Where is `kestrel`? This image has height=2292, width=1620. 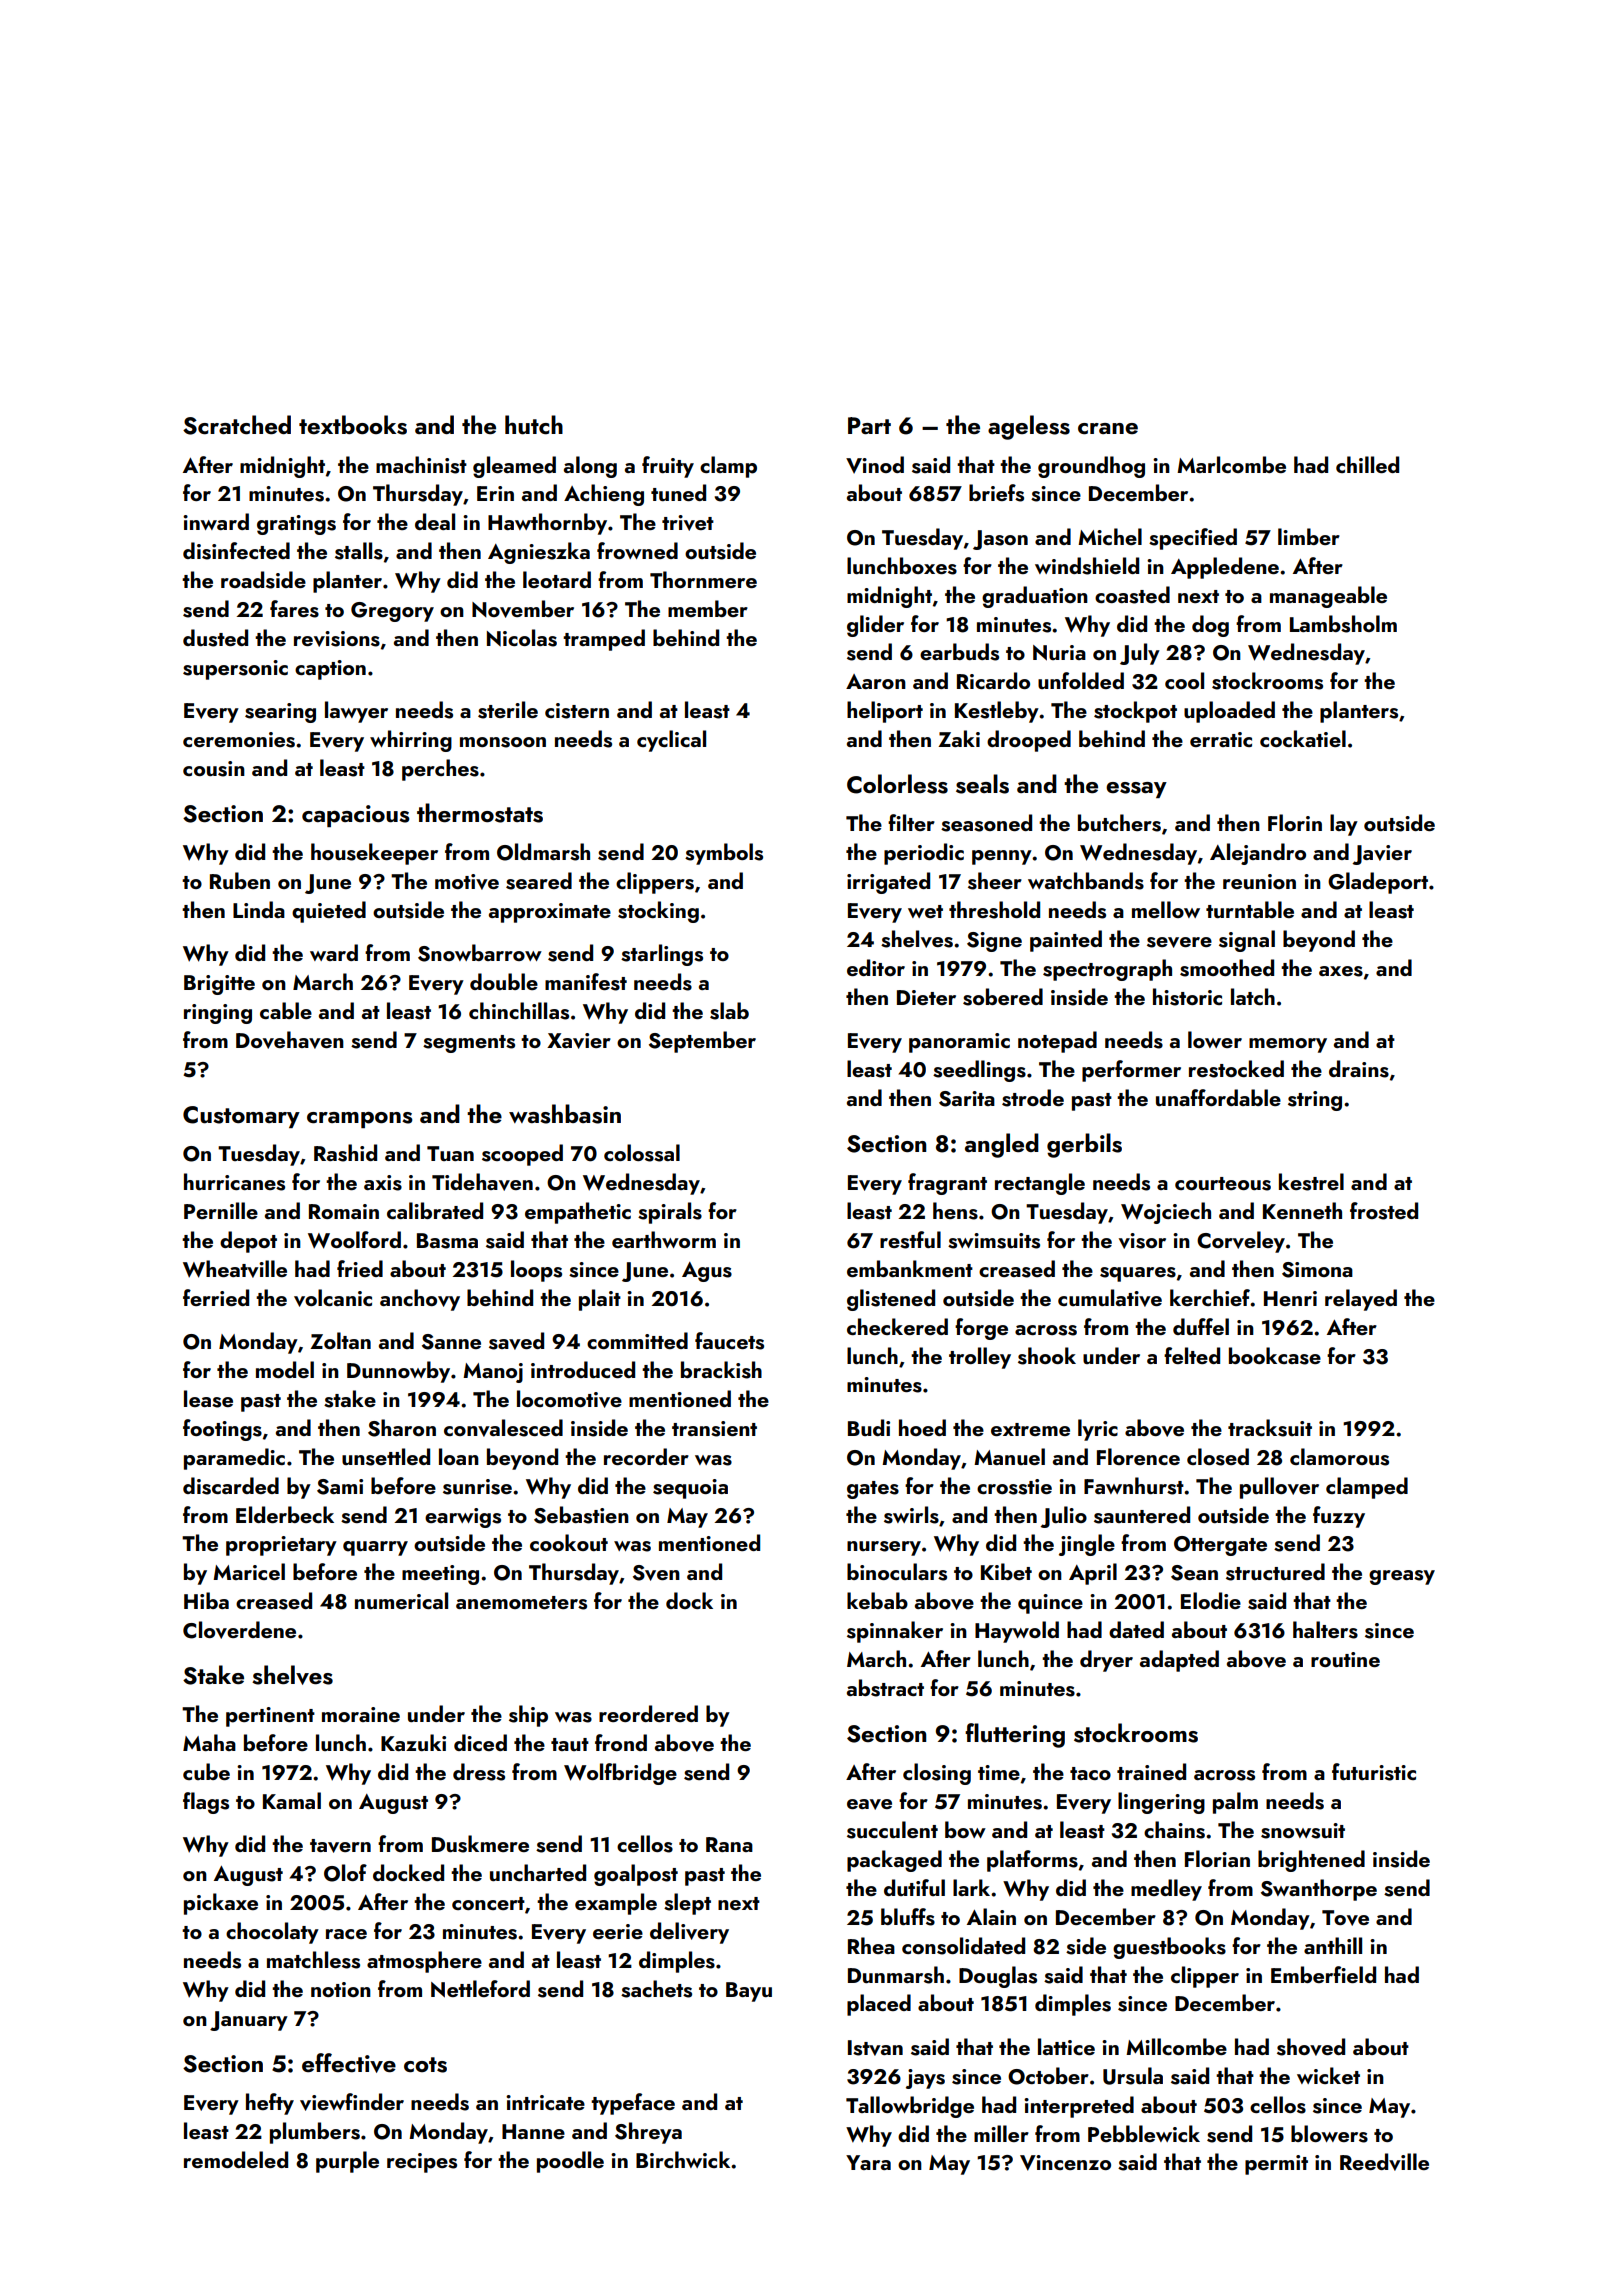 kestrel is located at coordinates (1311, 1182).
